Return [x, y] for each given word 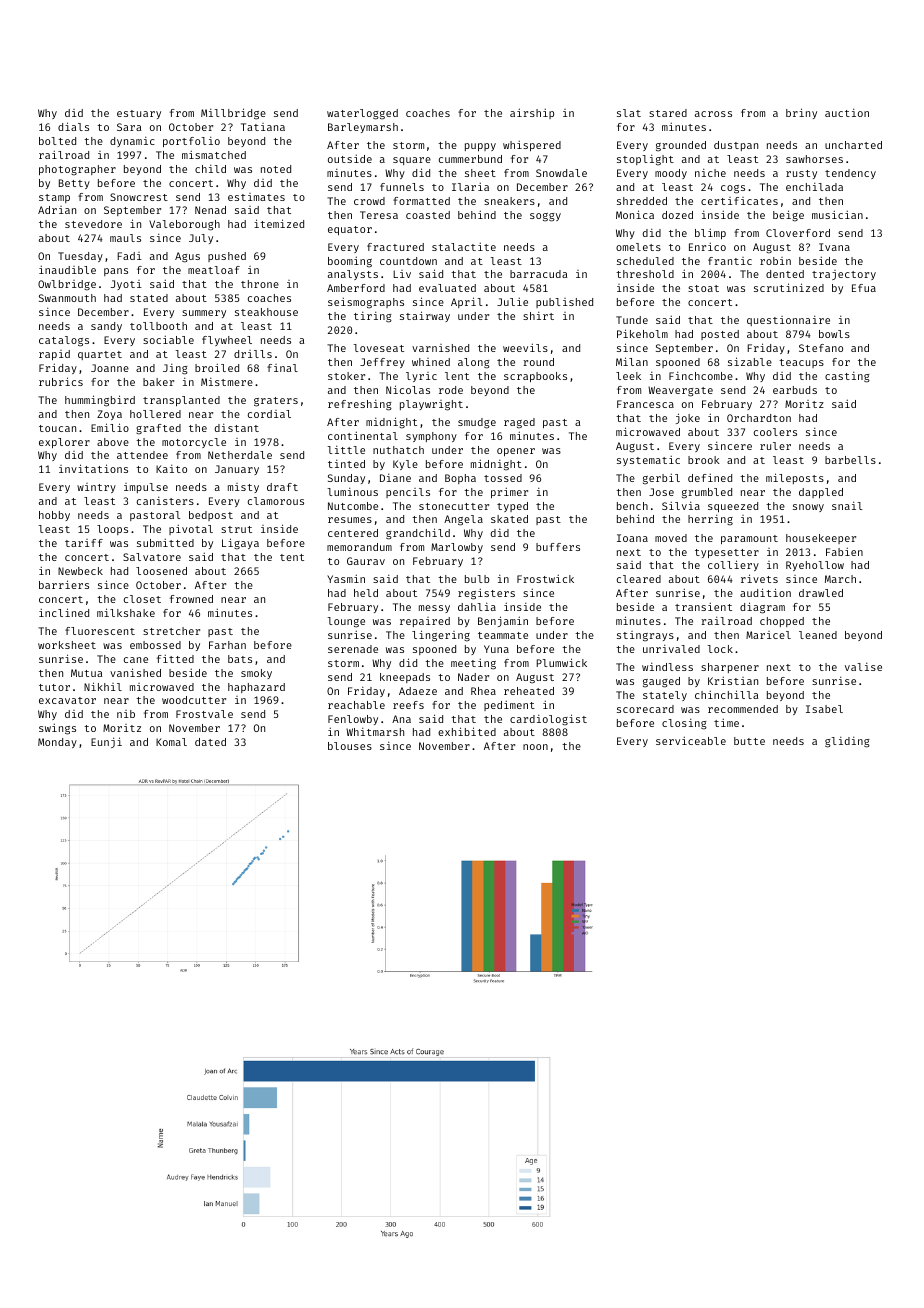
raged [519, 423]
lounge [346, 622]
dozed [677, 215]
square [412, 161]
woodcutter [194, 700]
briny [801, 113]
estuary [139, 114]
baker [158, 382]
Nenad [210, 210]
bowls [834, 334]
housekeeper [821, 539]
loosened [161, 571]
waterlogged [362, 114]
